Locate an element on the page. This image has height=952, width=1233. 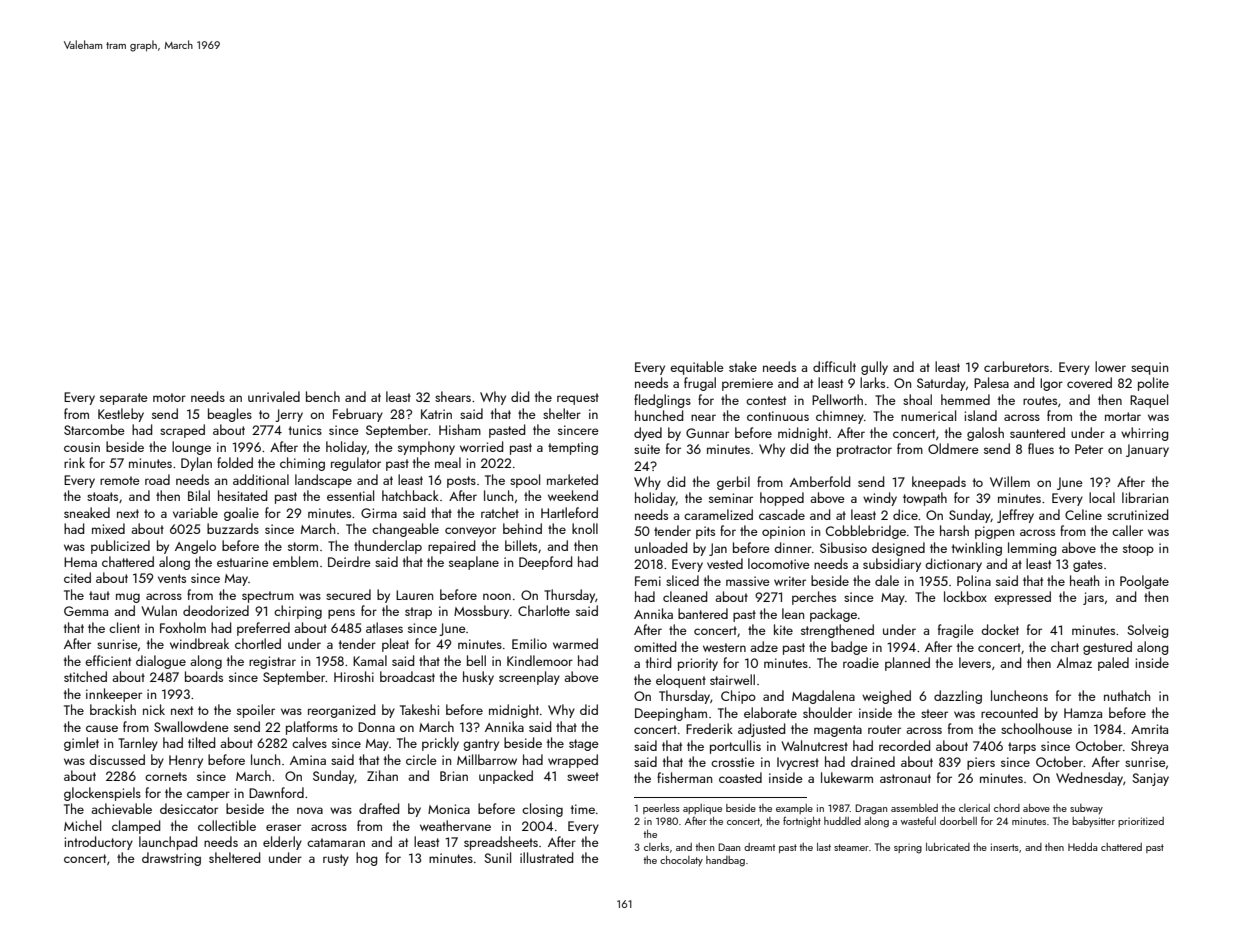
illustrated is located at coordinates (546, 857).
